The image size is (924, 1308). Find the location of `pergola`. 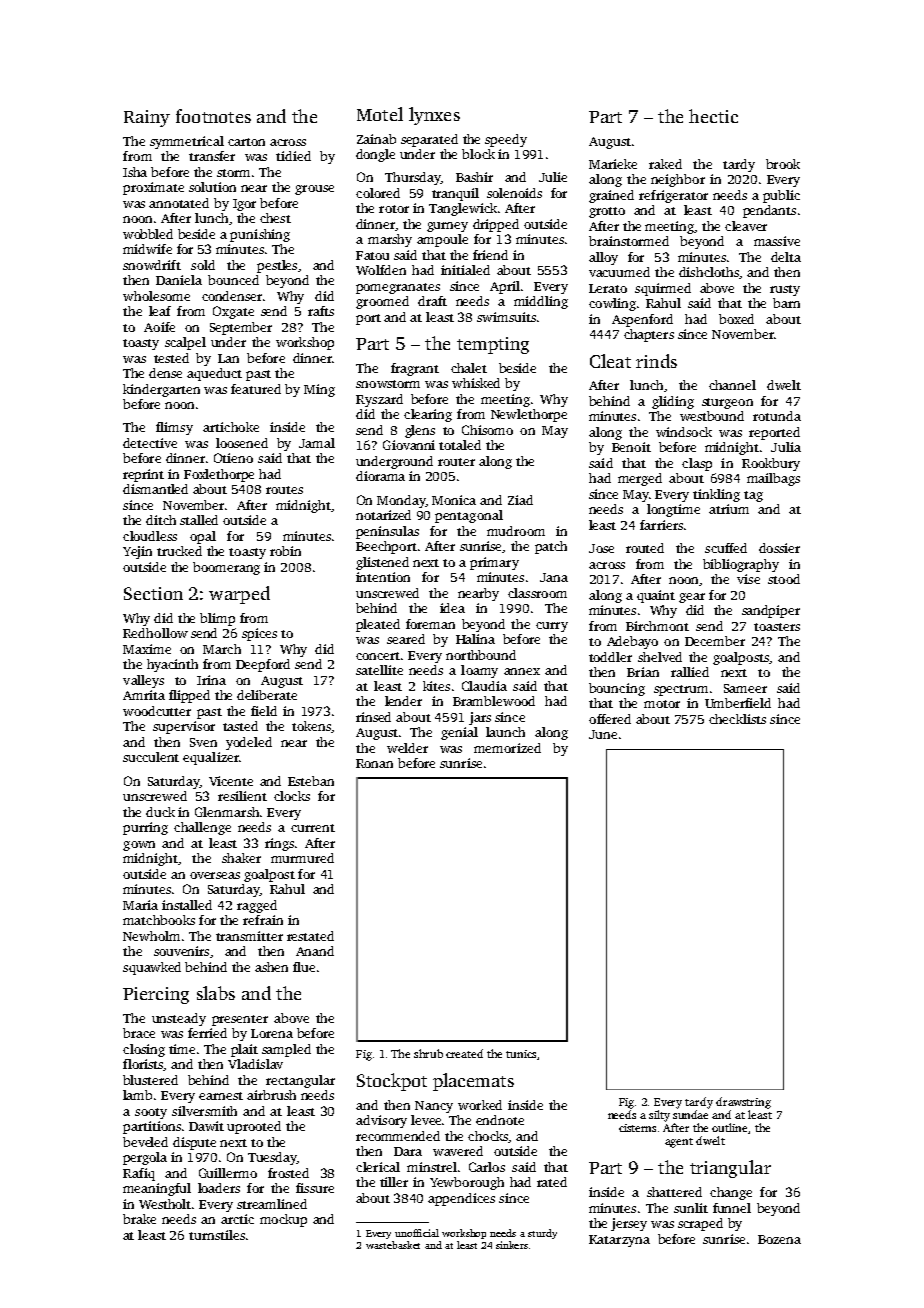

pergola is located at coordinates (145, 1158).
